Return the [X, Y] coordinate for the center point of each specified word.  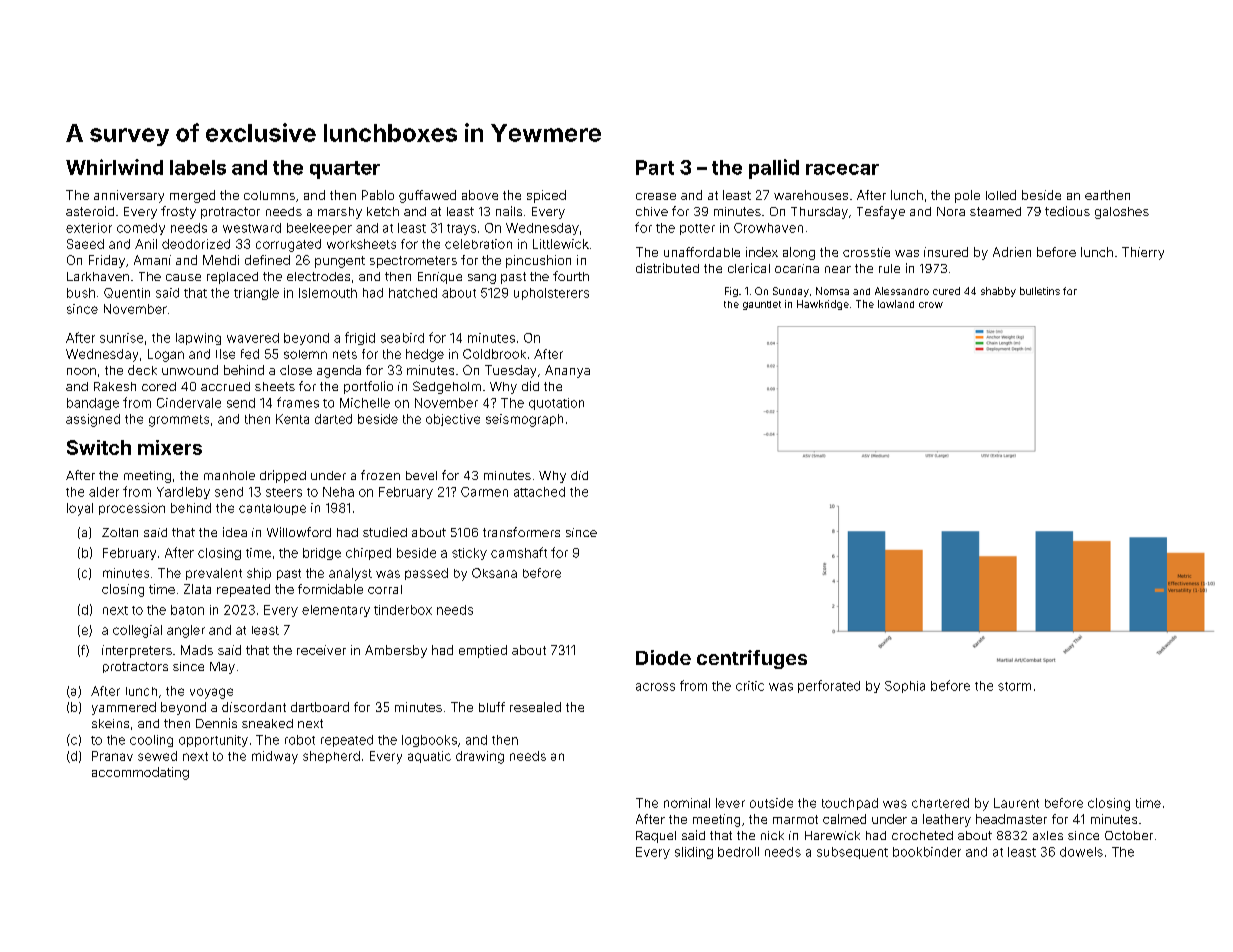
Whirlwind [114, 167]
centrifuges [752, 659]
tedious [1067, 211]
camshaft [519, 552]
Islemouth [328, 293]
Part [655, 167]
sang [482, 279]
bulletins [1040, 291]
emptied [483, 651]
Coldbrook [494, 354]
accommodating [140, 773]
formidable [330, 589]
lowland [896, 304]
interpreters [137, 651]
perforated [829, 686]
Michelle [365, 403]
